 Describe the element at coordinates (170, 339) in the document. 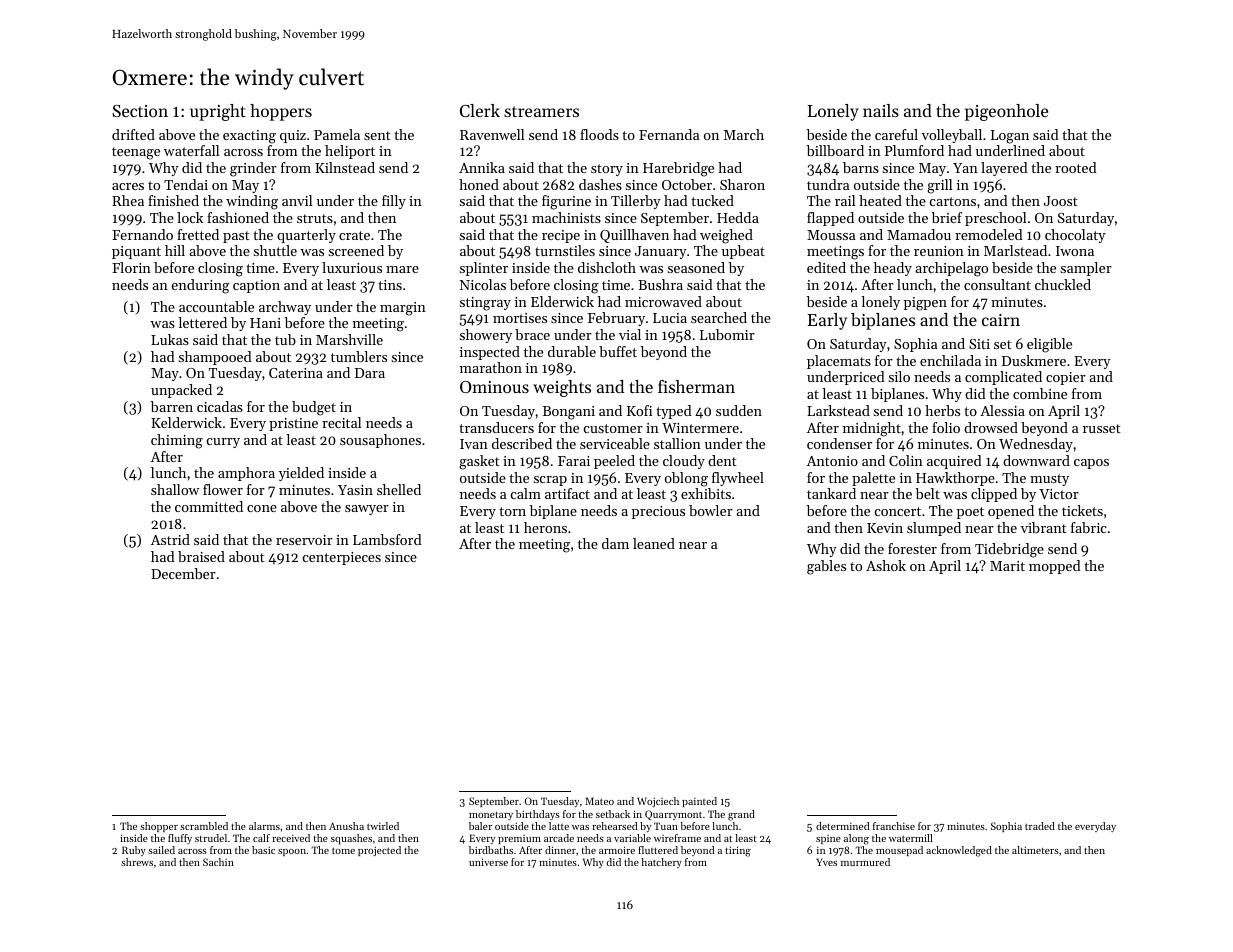

I see `Lukas` at that location.
